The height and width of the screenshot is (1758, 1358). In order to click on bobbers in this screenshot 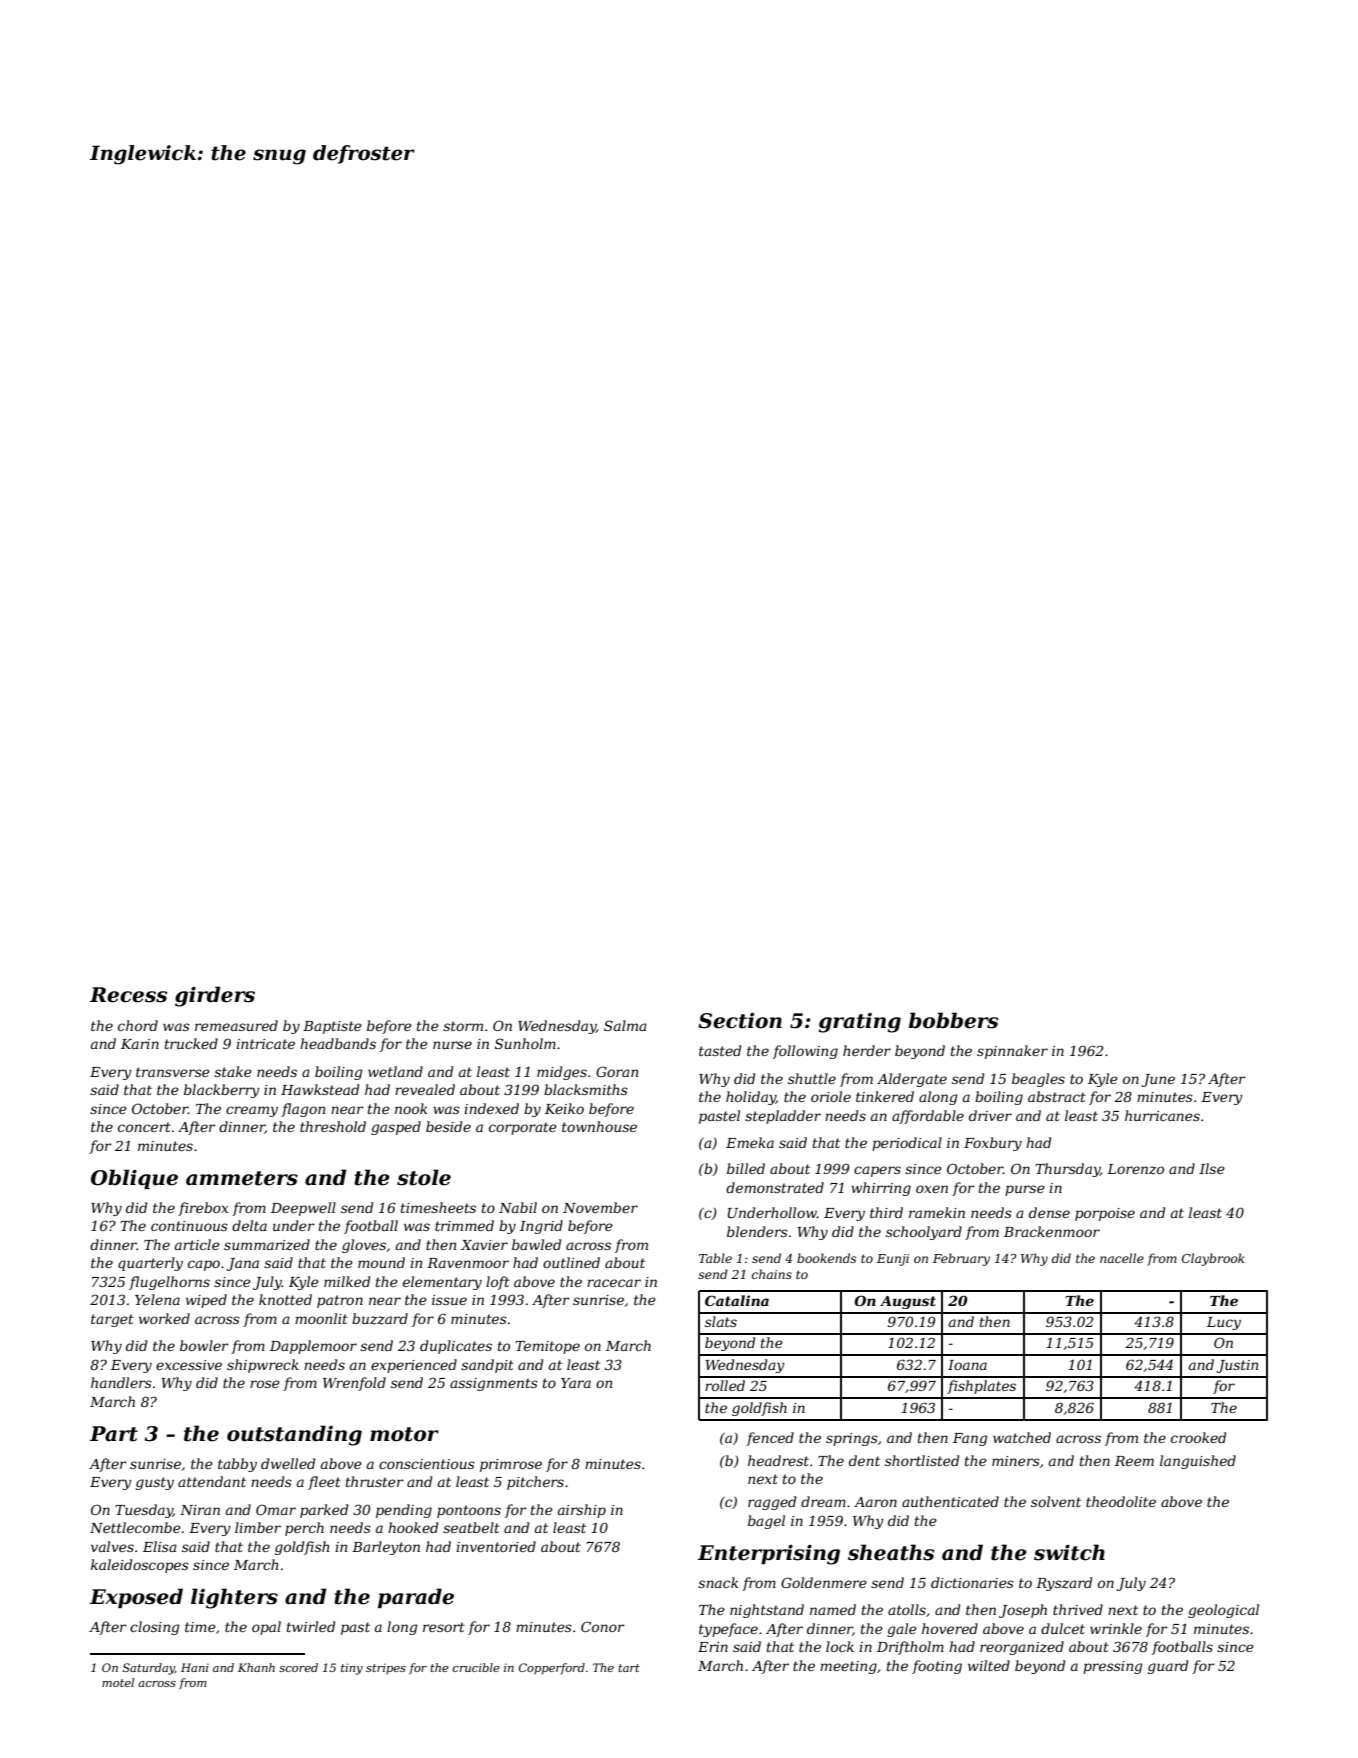, I will do `click(953, 1020)`.
